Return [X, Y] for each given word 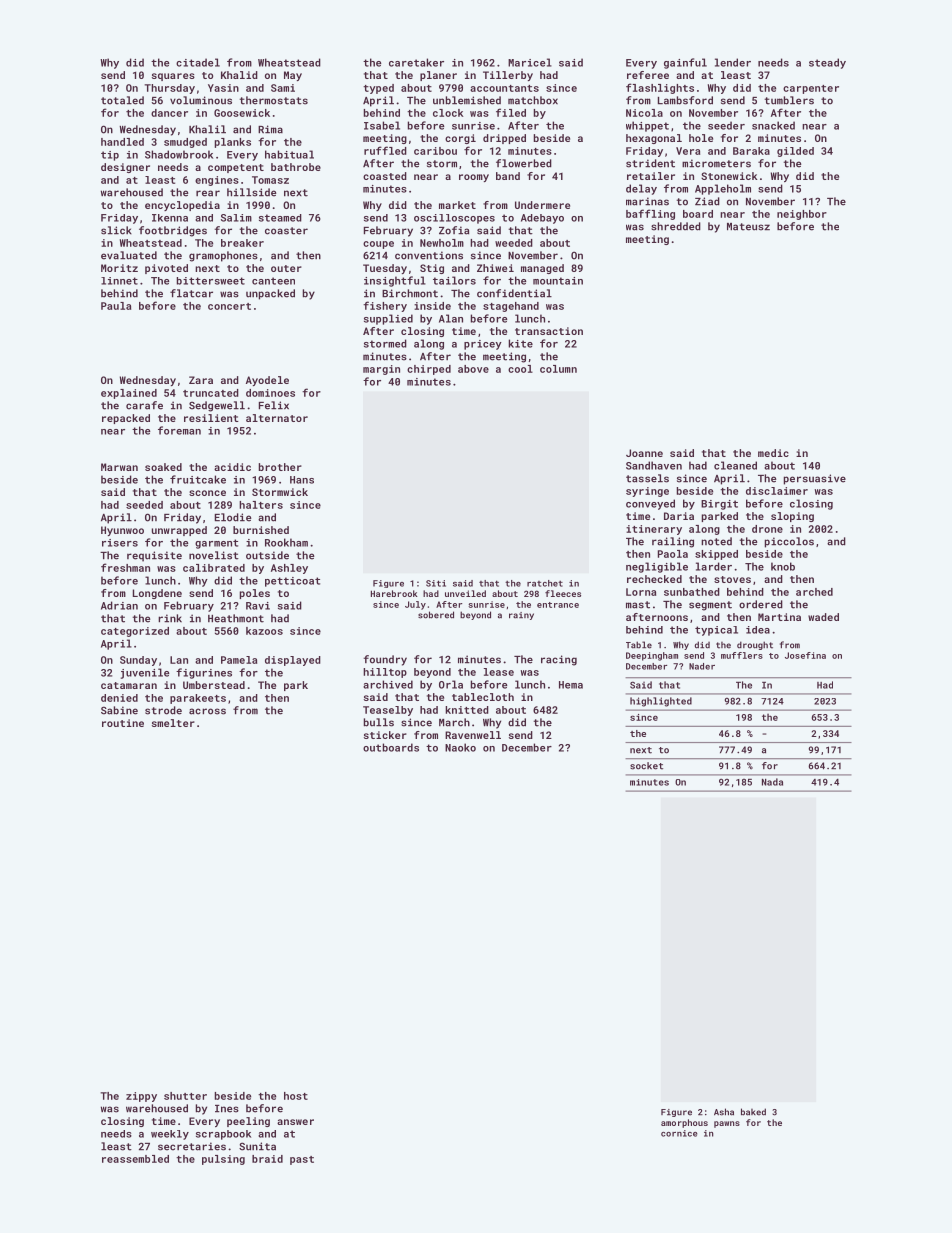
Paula [116, 306]
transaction [549, 331]
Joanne [644, 453]
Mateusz [748, 227]
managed [542, 269]
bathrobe [296, 167]
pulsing [223, 1160]
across [207, 711]
